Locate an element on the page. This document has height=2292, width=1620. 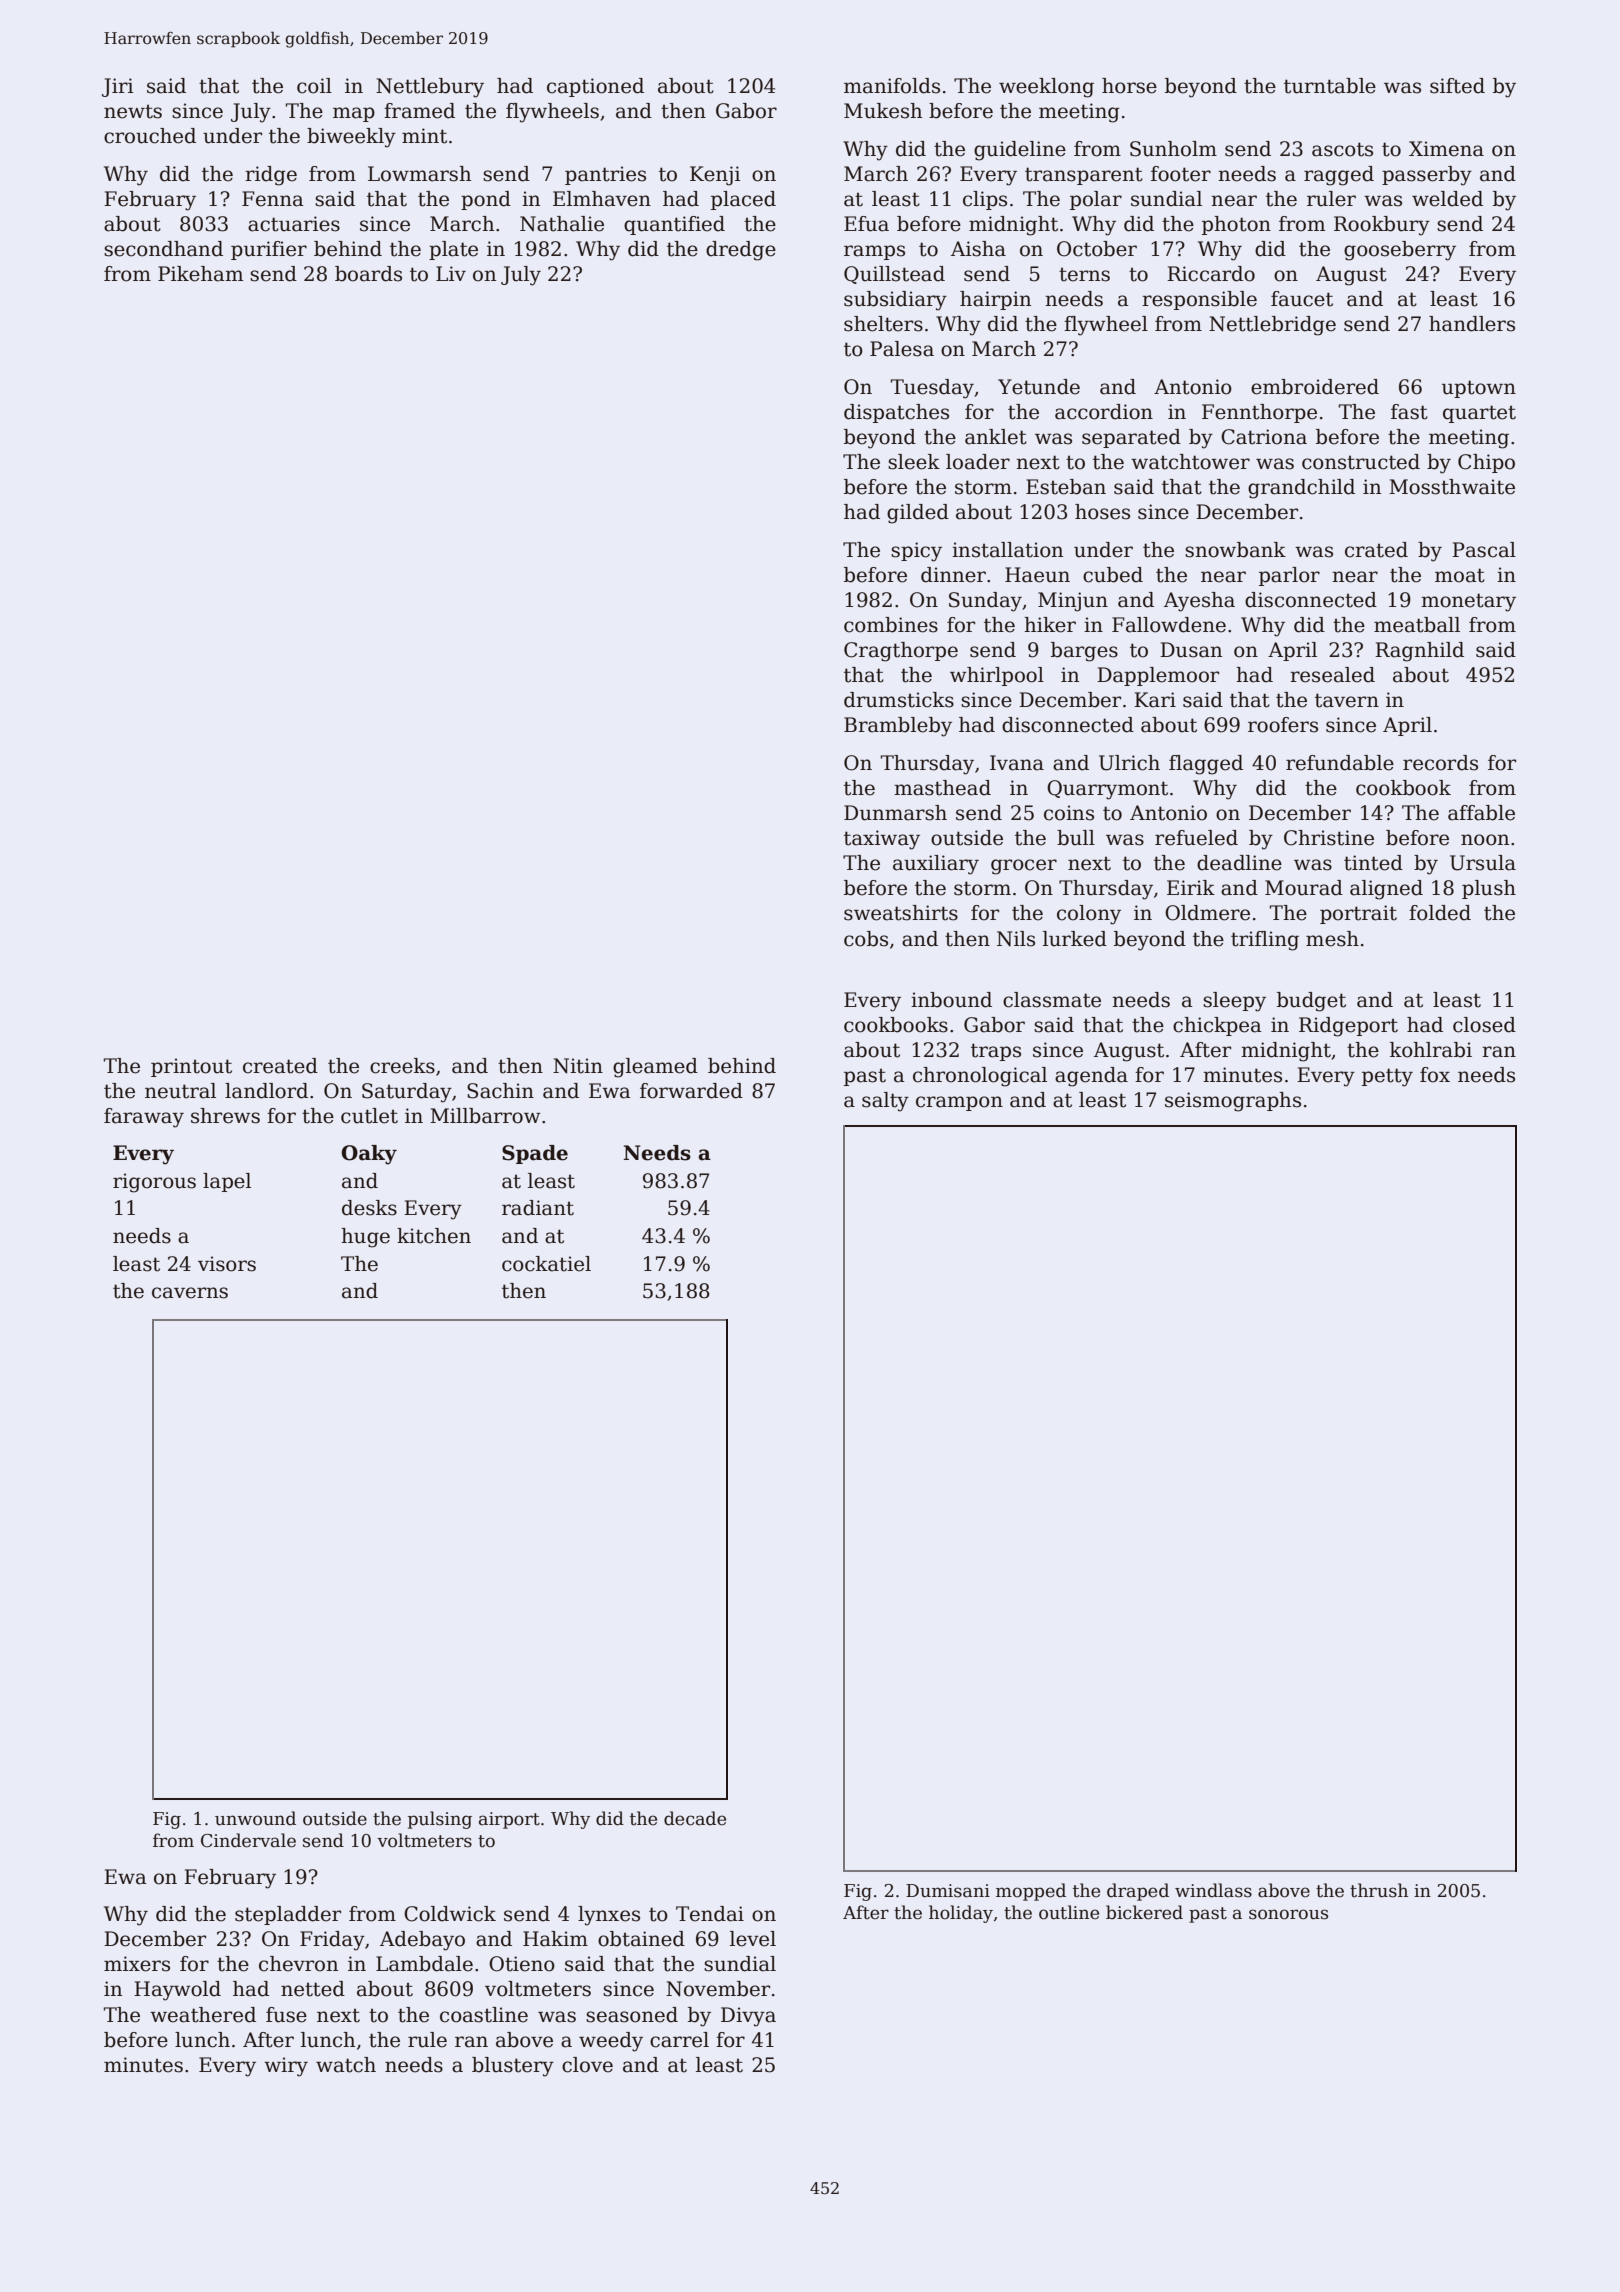
shelters is located at coordinates (883, 324).
